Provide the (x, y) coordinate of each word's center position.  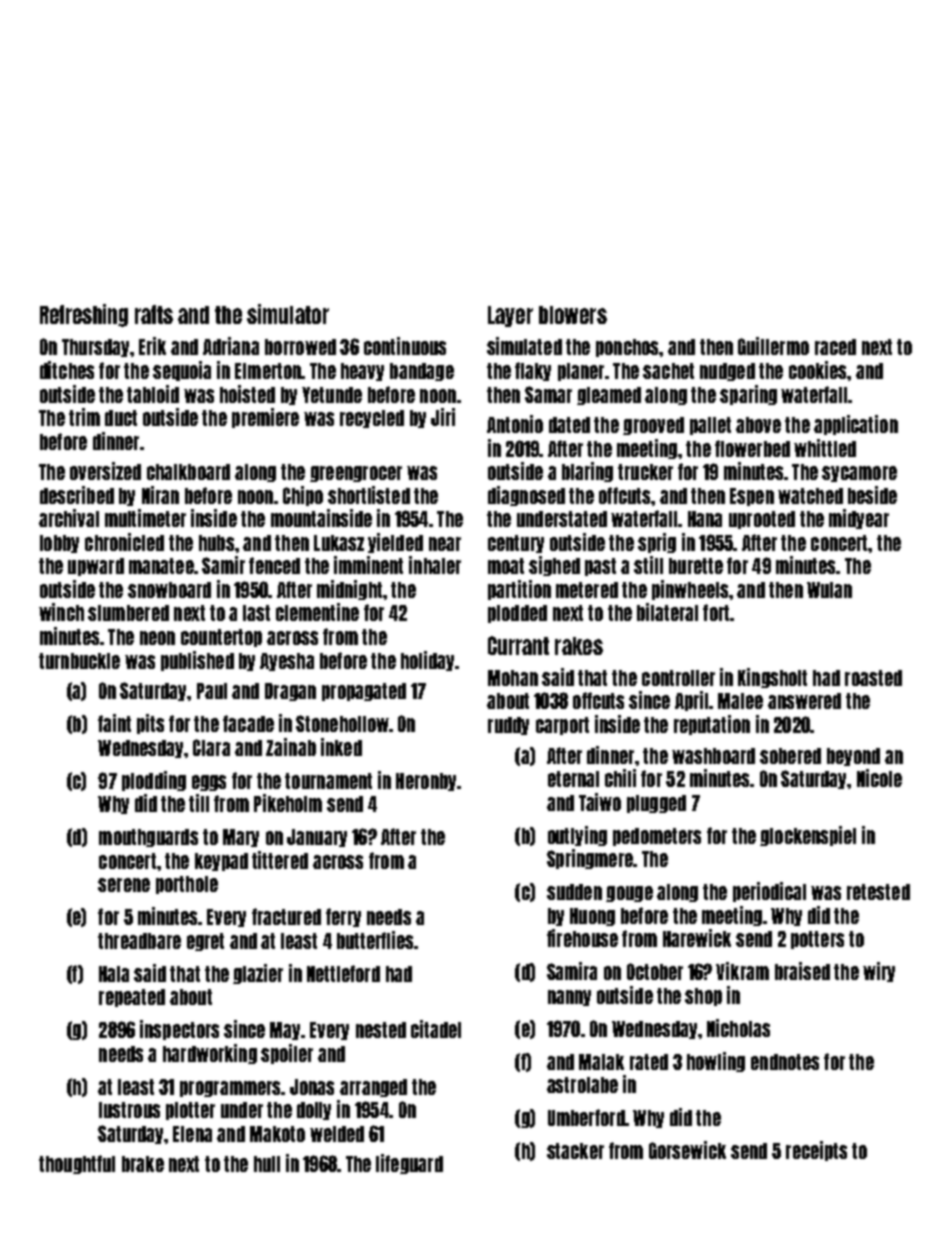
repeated (132, 998)
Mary (241, 838)
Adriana (231, 346)
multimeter (145, 518)
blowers (573, 315)
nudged (727, 372)
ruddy (508, 726)
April (691, 701)
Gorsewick (687, 1150)
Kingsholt (772, 678)
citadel (436, 1029)
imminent (368, 565)
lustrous (129, 1110)
